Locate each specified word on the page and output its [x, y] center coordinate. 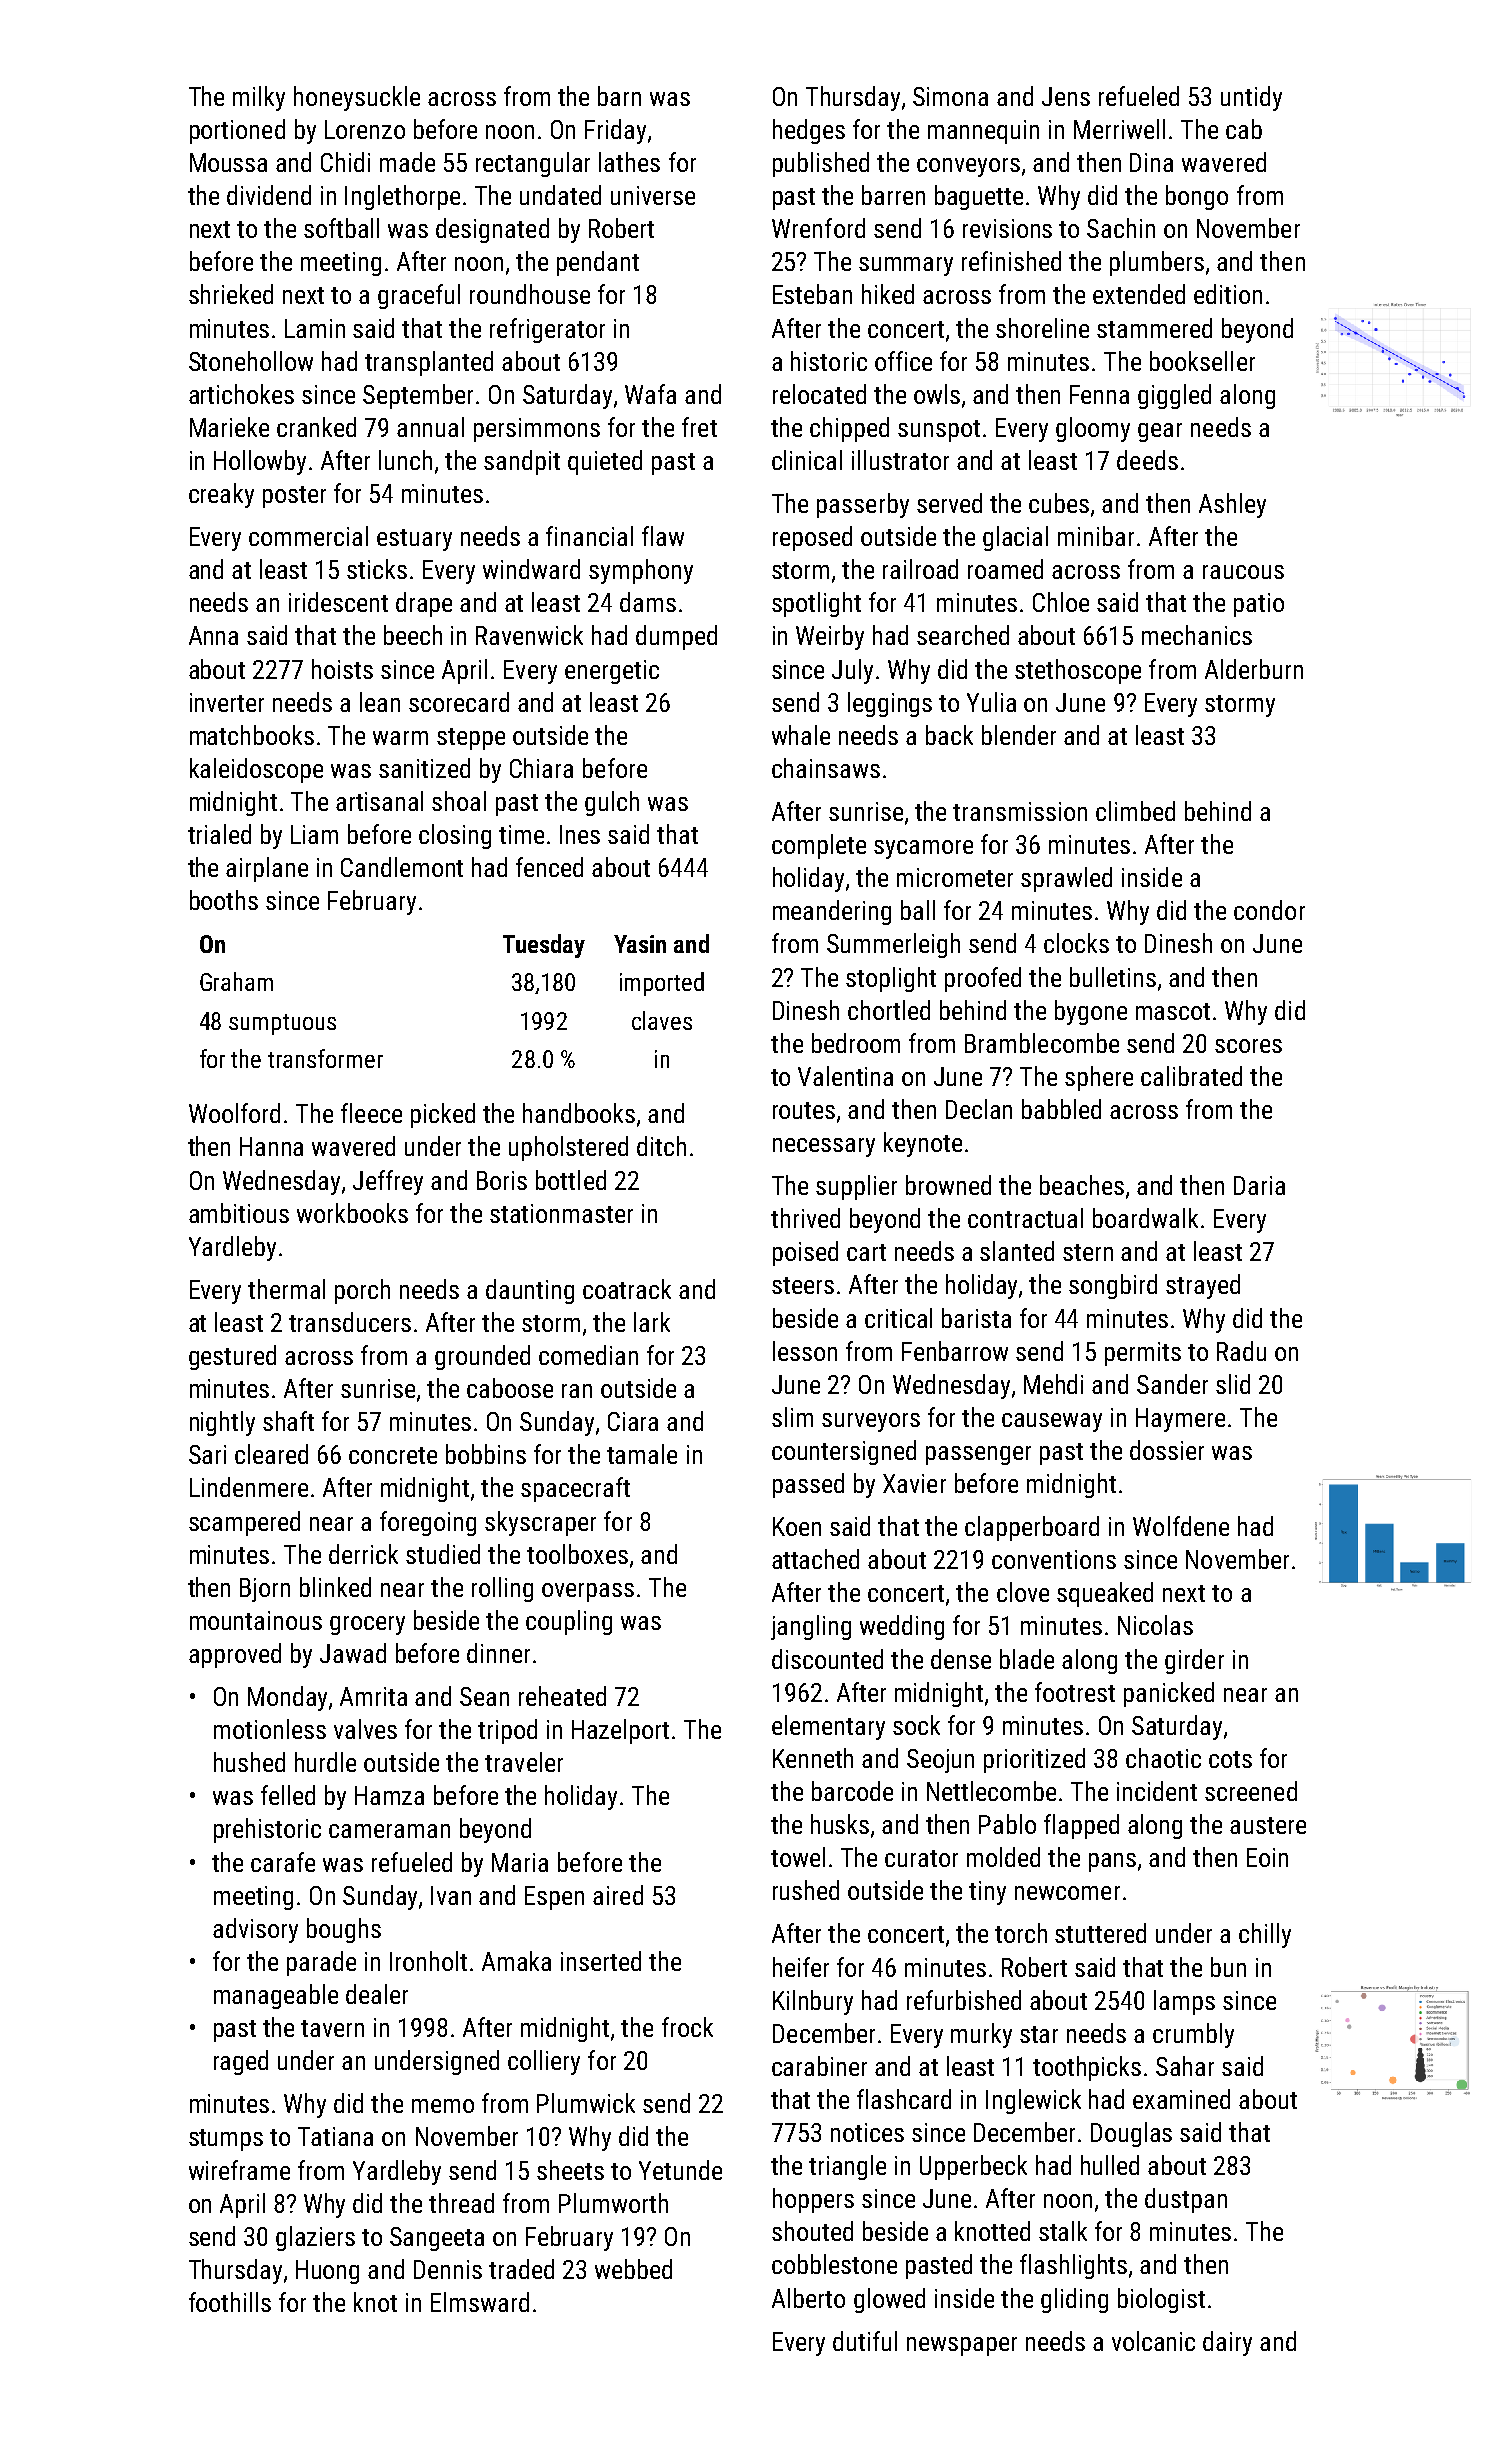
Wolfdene [1181, 1526]
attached [815, 1559]
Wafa [650, 394]
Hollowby [260, 462]
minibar [1096, 536]
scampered [244, 1523]
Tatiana [335, 2136]
